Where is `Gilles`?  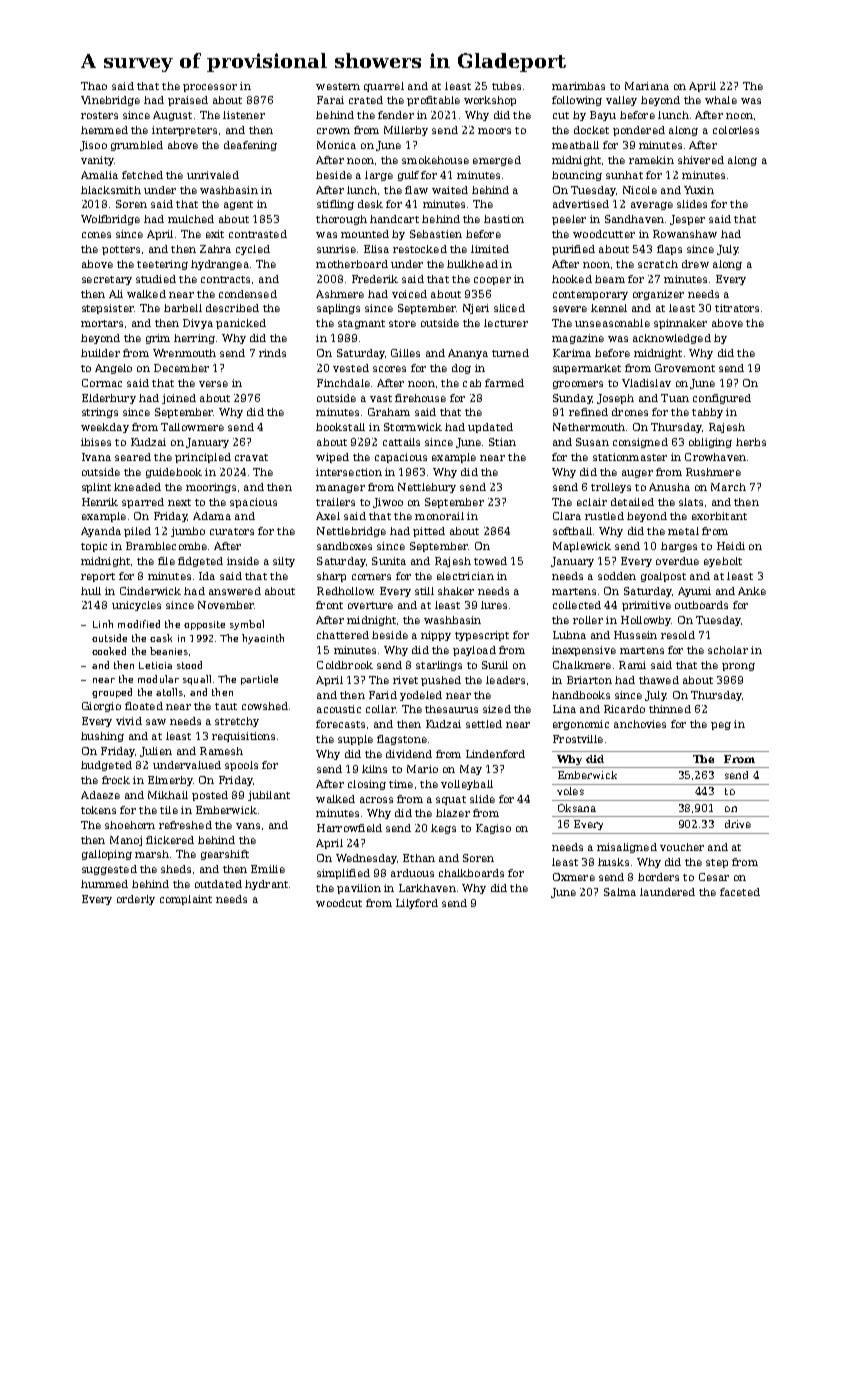
Gilles is located at coordinates (405, 353).
